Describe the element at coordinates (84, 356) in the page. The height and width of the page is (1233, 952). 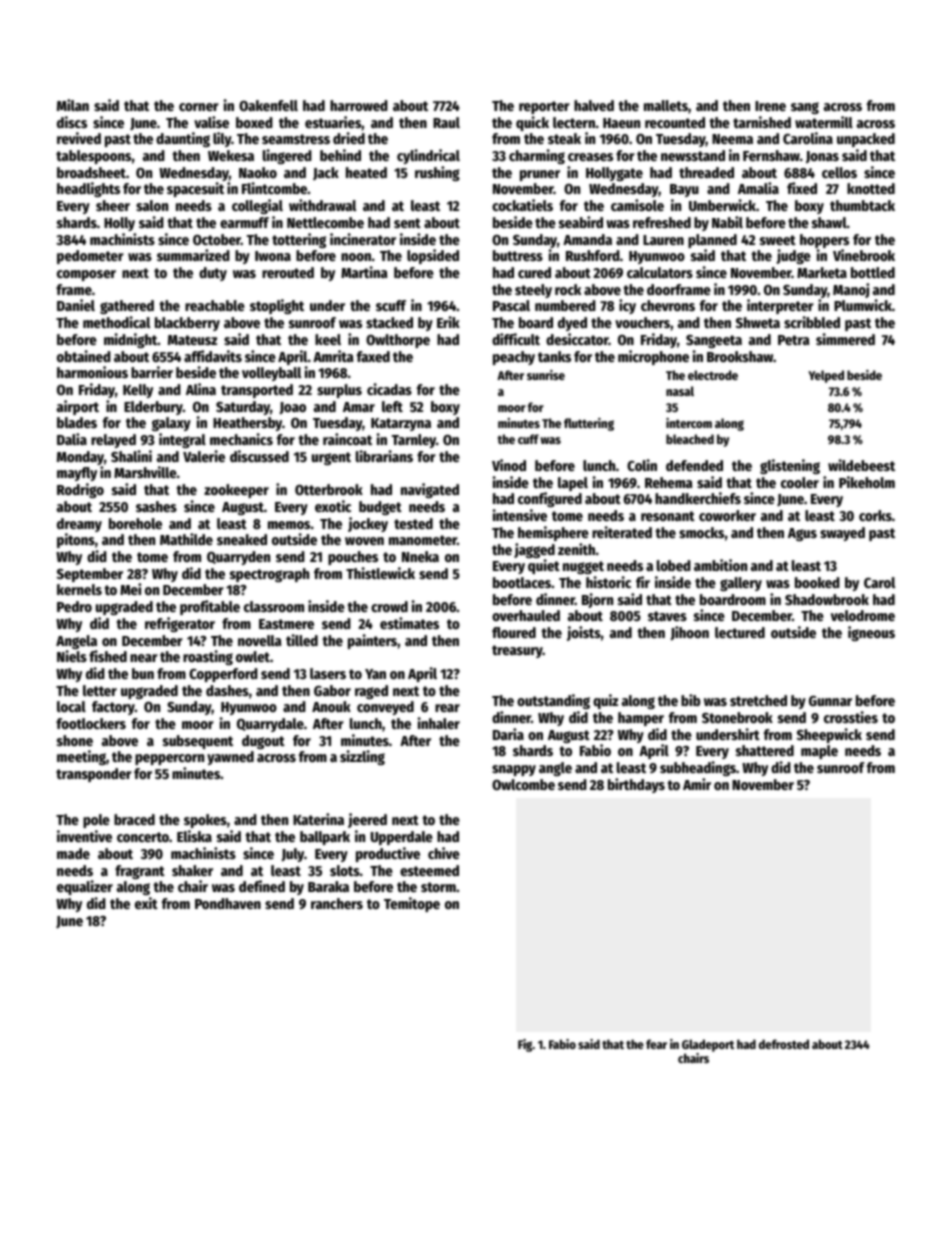
I see `obtained` at that location.
